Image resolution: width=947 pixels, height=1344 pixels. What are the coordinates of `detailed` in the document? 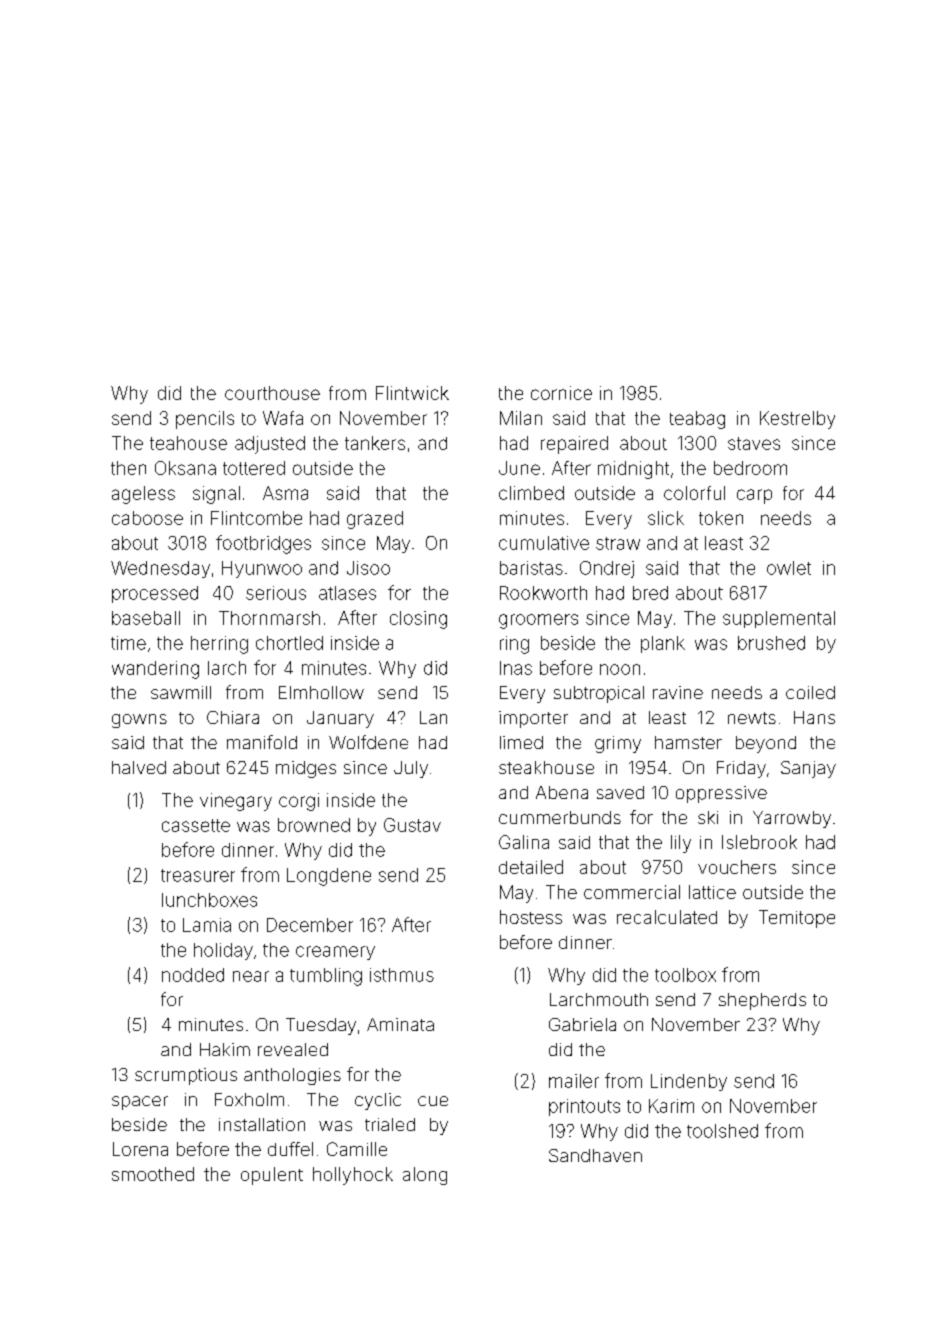 It's located at (531, 867).
